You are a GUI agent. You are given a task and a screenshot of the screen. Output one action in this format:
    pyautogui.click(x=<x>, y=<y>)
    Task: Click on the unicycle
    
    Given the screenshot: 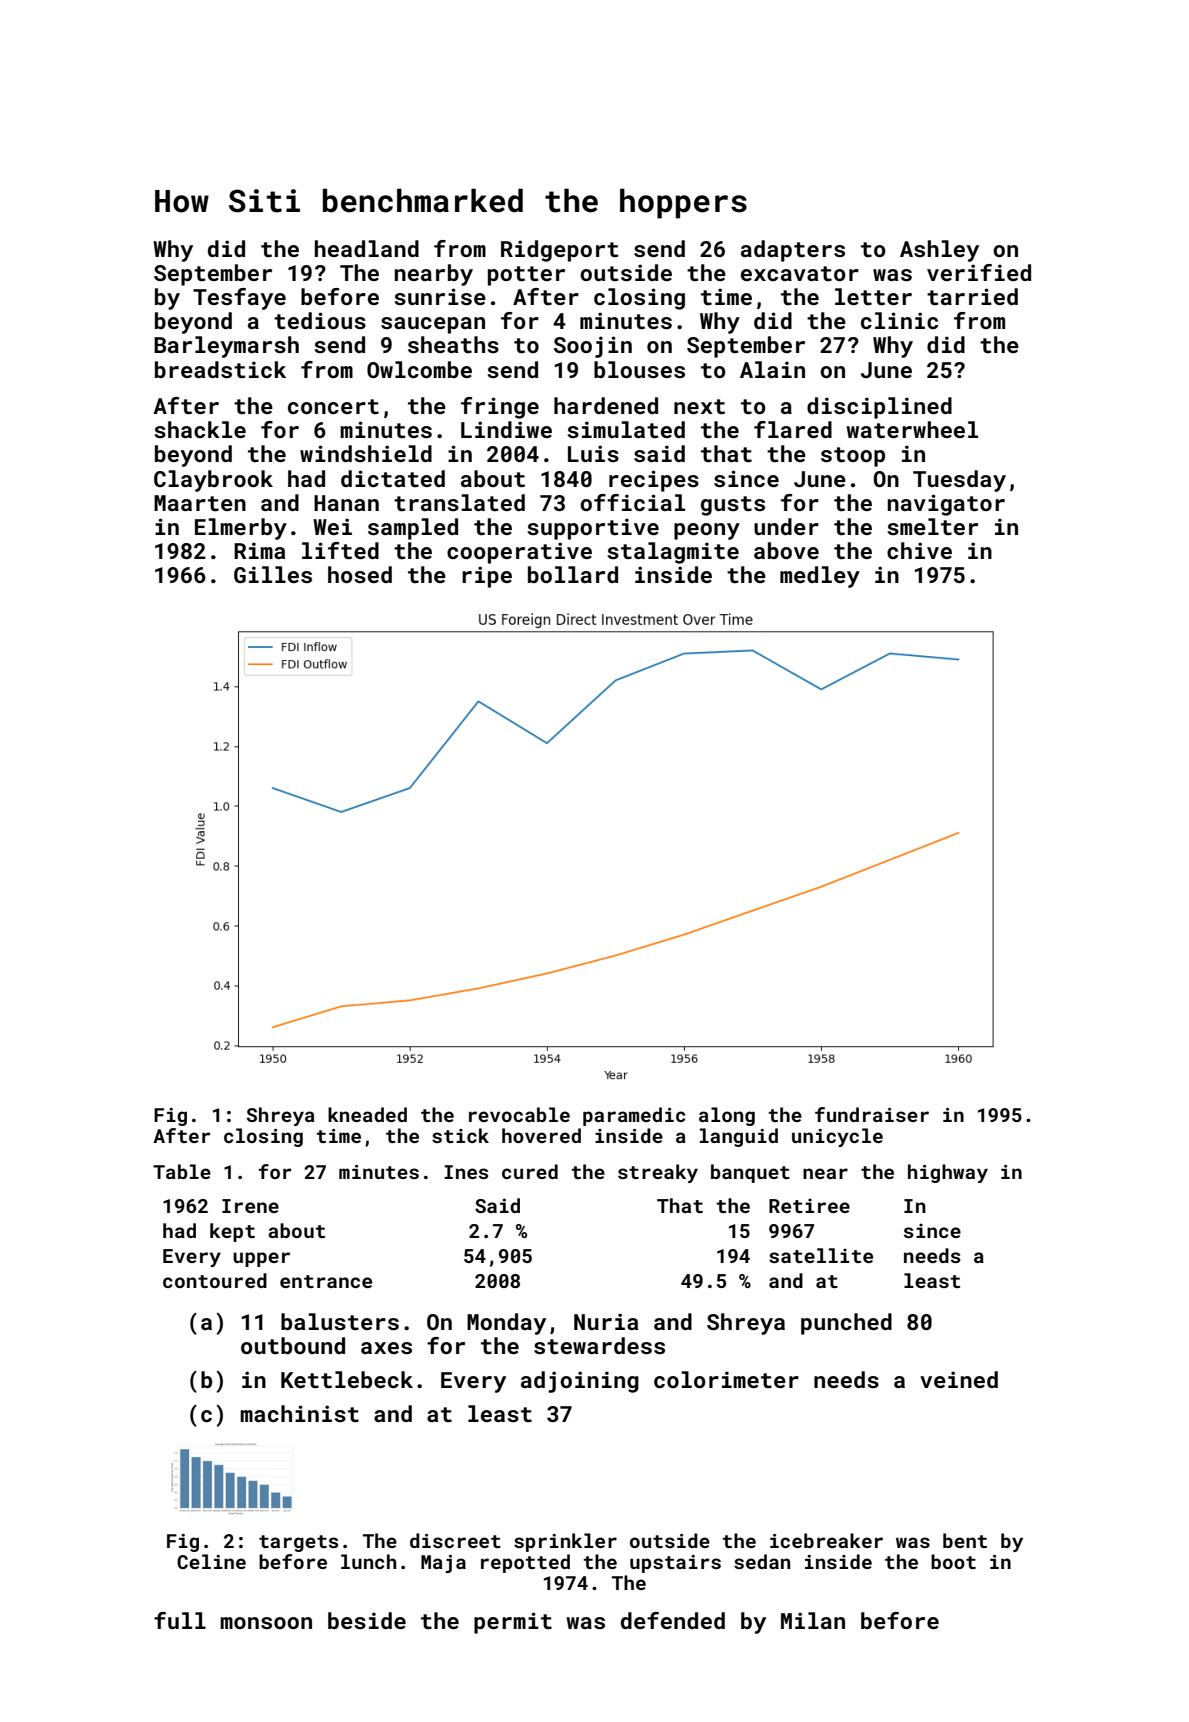 What is the action you would take?
    pyautogui.click(x=837, y=1137)
